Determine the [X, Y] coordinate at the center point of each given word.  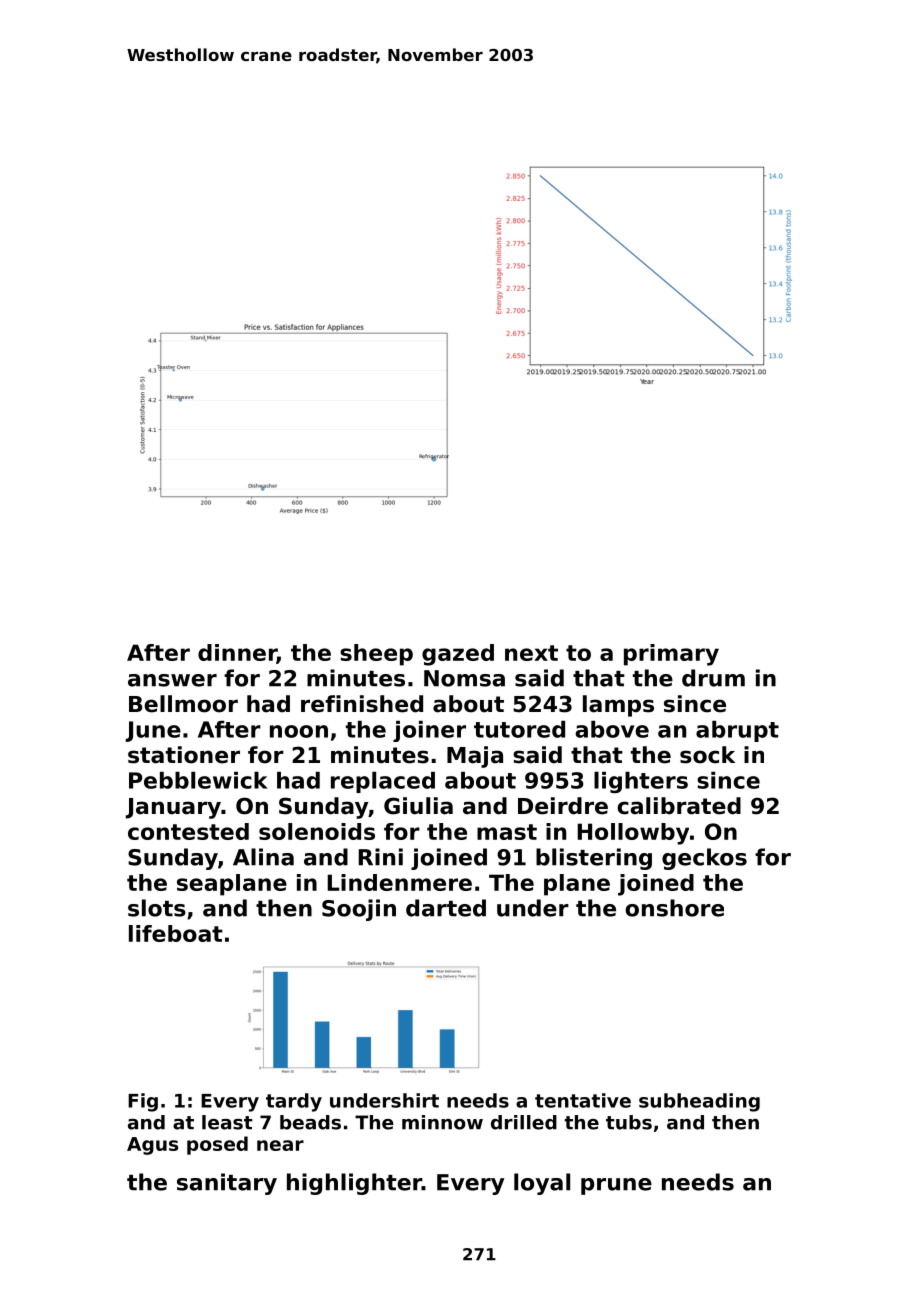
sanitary [227, 1184]
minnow [442, 1122]
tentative [583, 1100]
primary [671, 655]
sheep [376, 655]
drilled [524, 1122]
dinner [237, 654]
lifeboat [176, 933]
